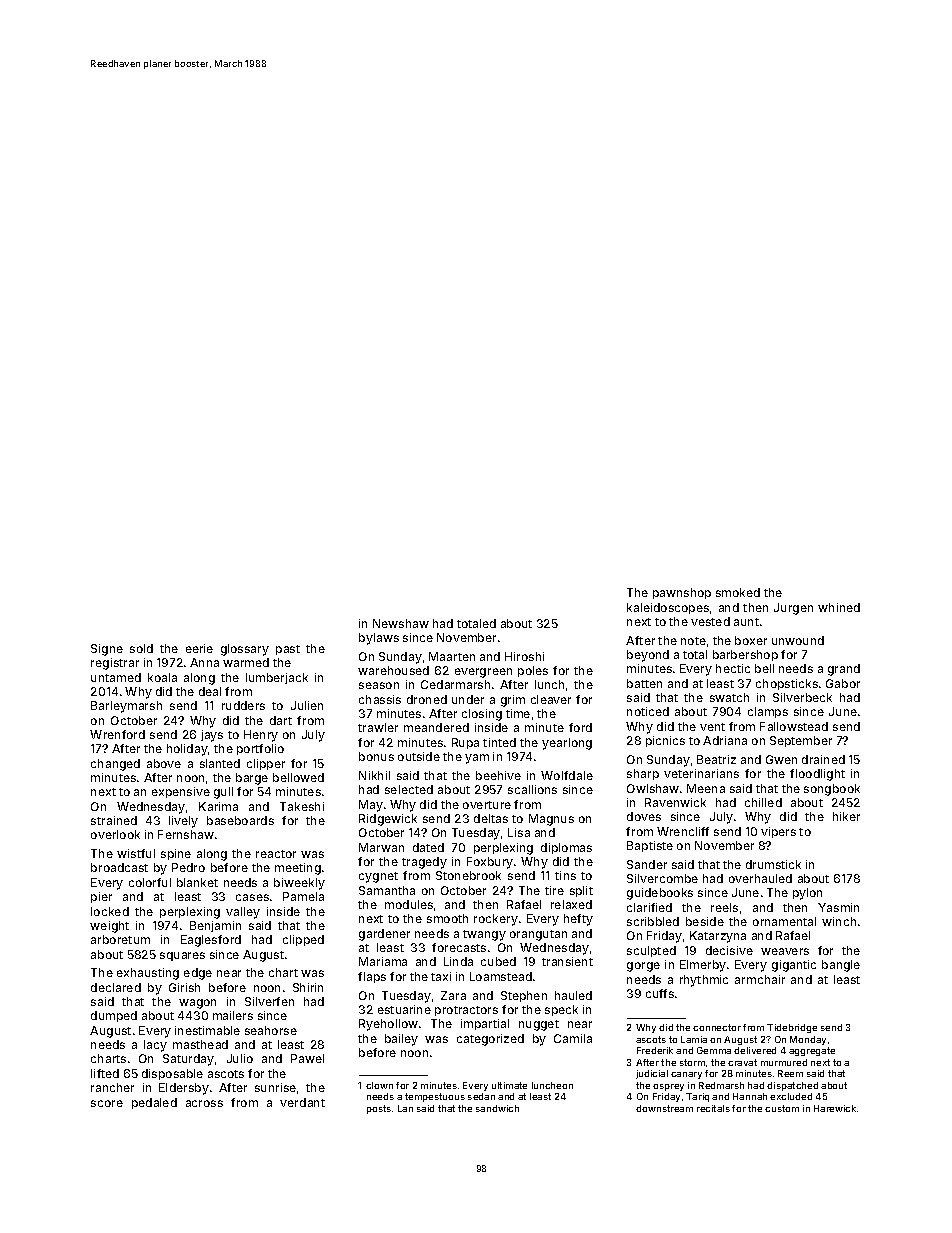  Describe the element at coordinates (792, 1086) in the screenshot. I see `dispatched` at that location.
